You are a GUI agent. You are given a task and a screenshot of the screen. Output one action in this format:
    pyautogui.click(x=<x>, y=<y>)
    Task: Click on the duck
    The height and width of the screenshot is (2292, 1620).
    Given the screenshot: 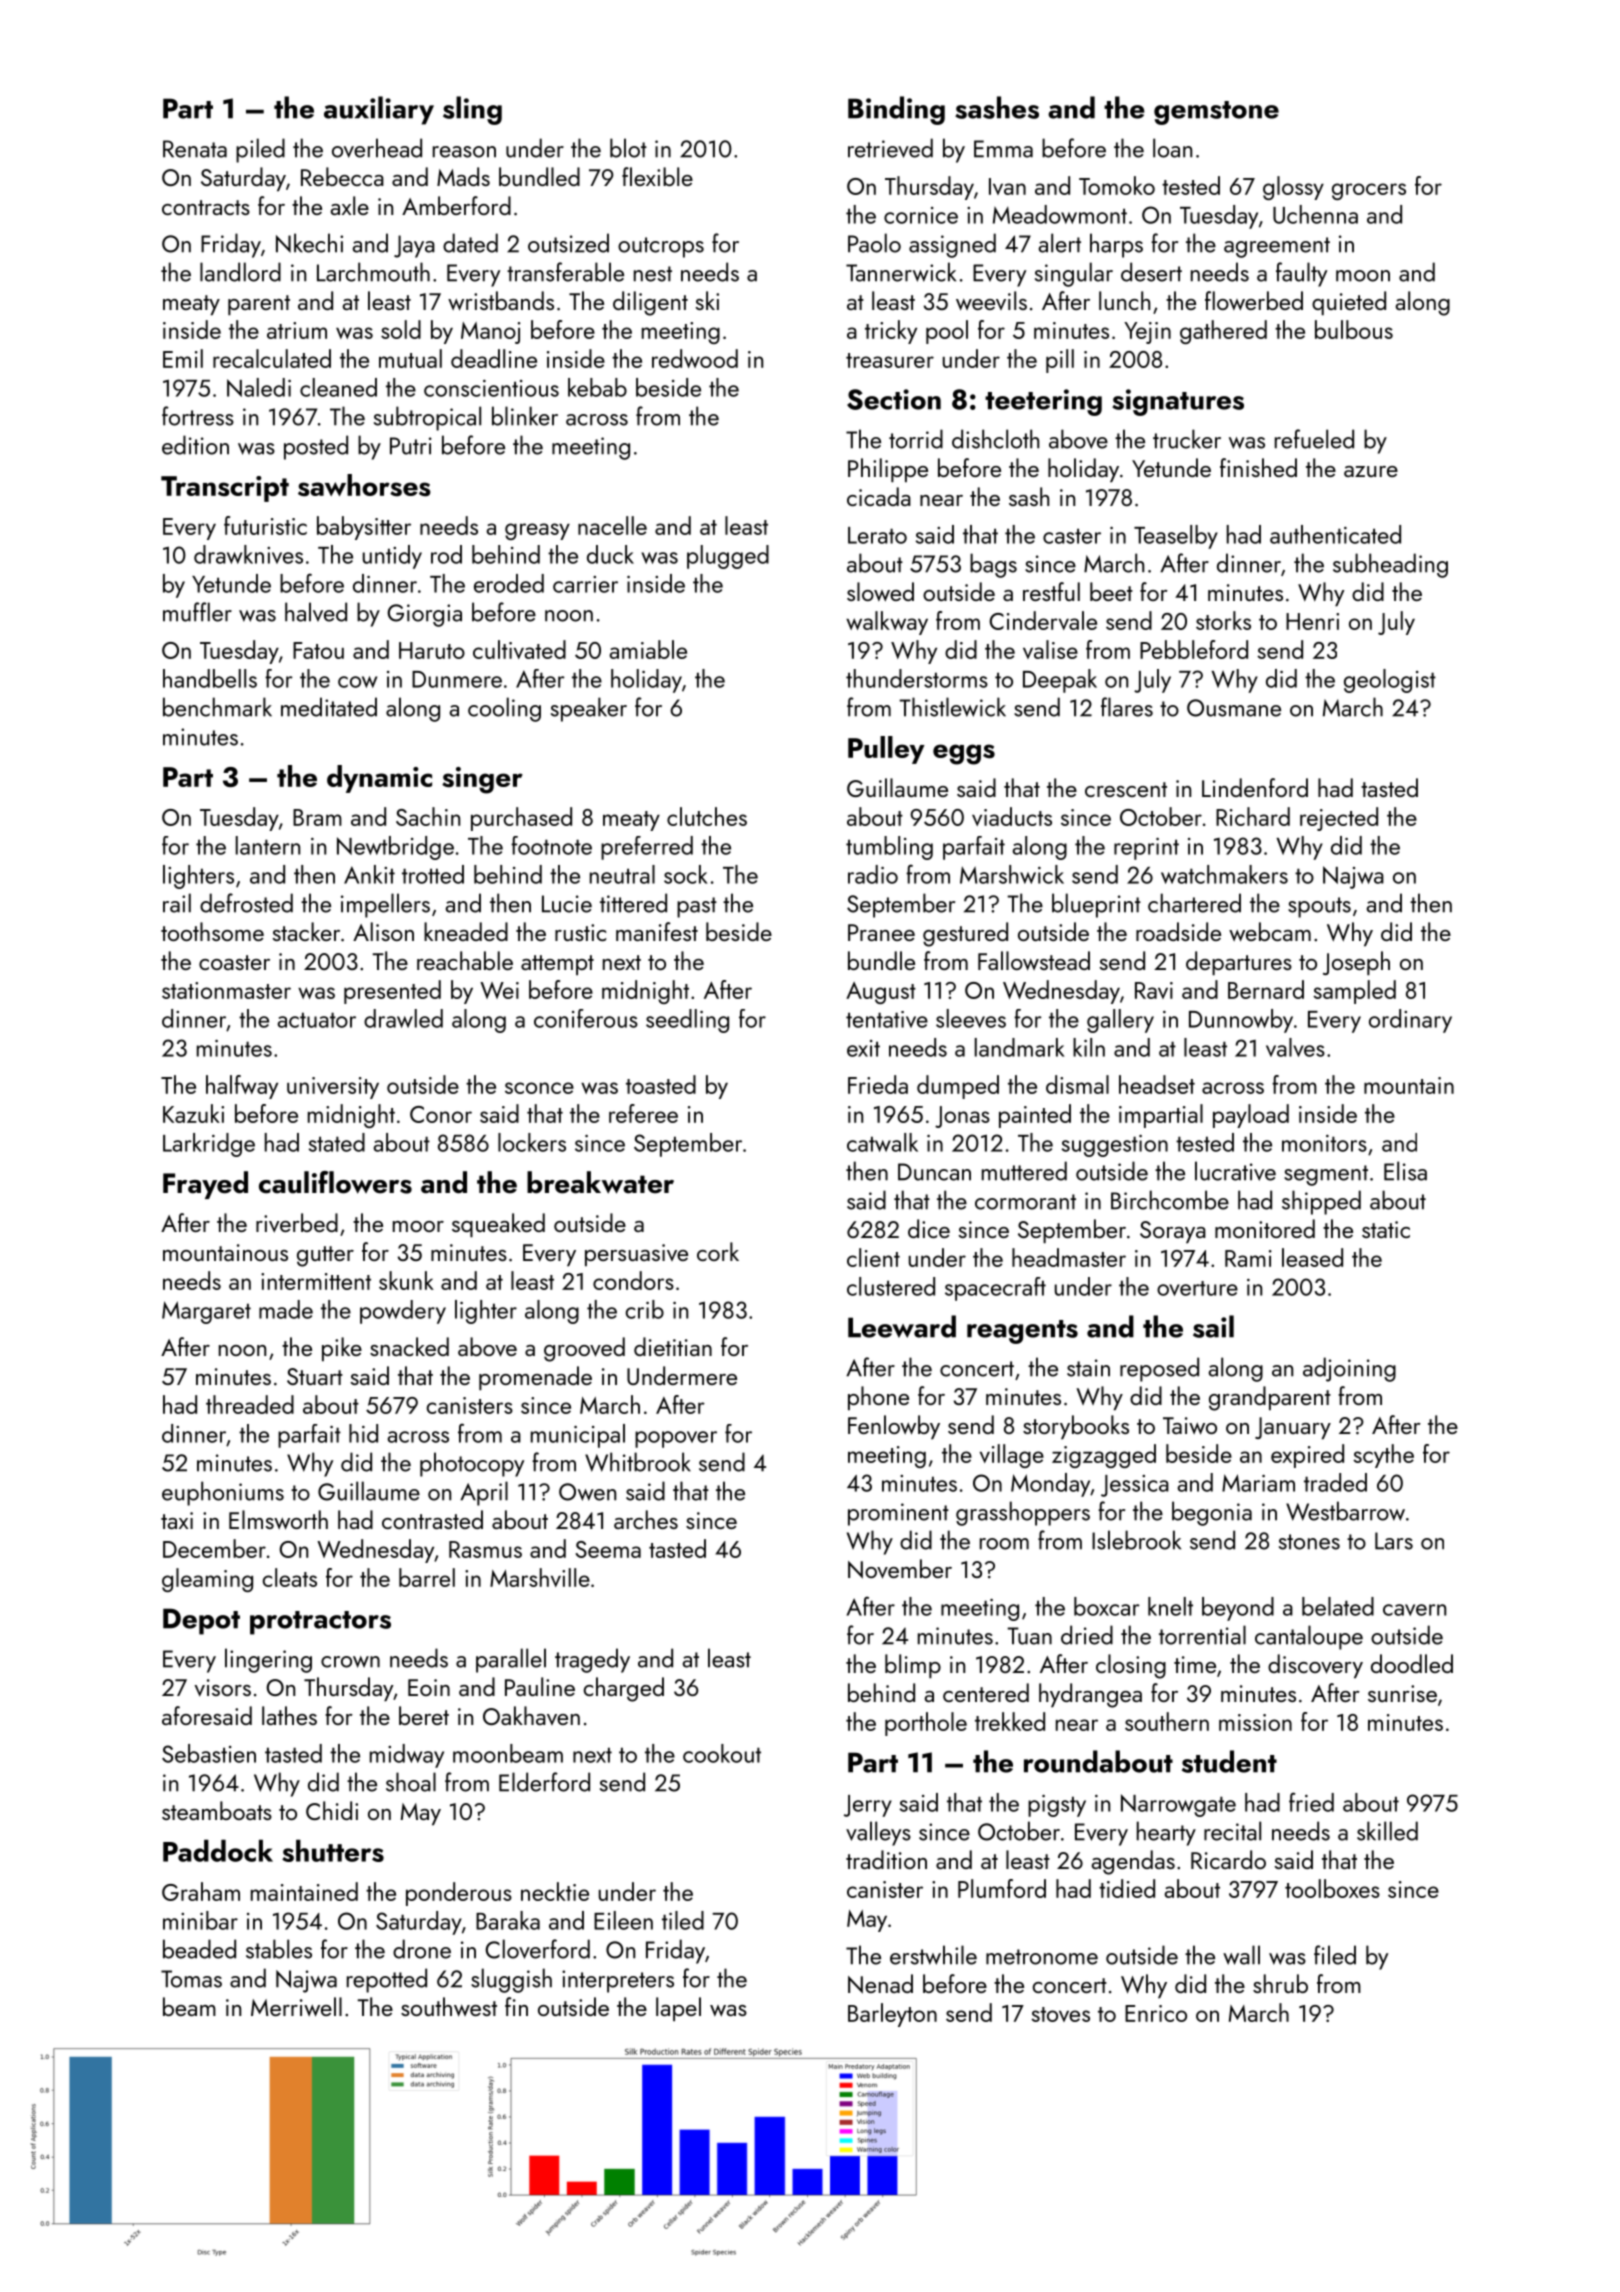 What is the action you would take?
    pyautogui.click(x=610, y=554)
